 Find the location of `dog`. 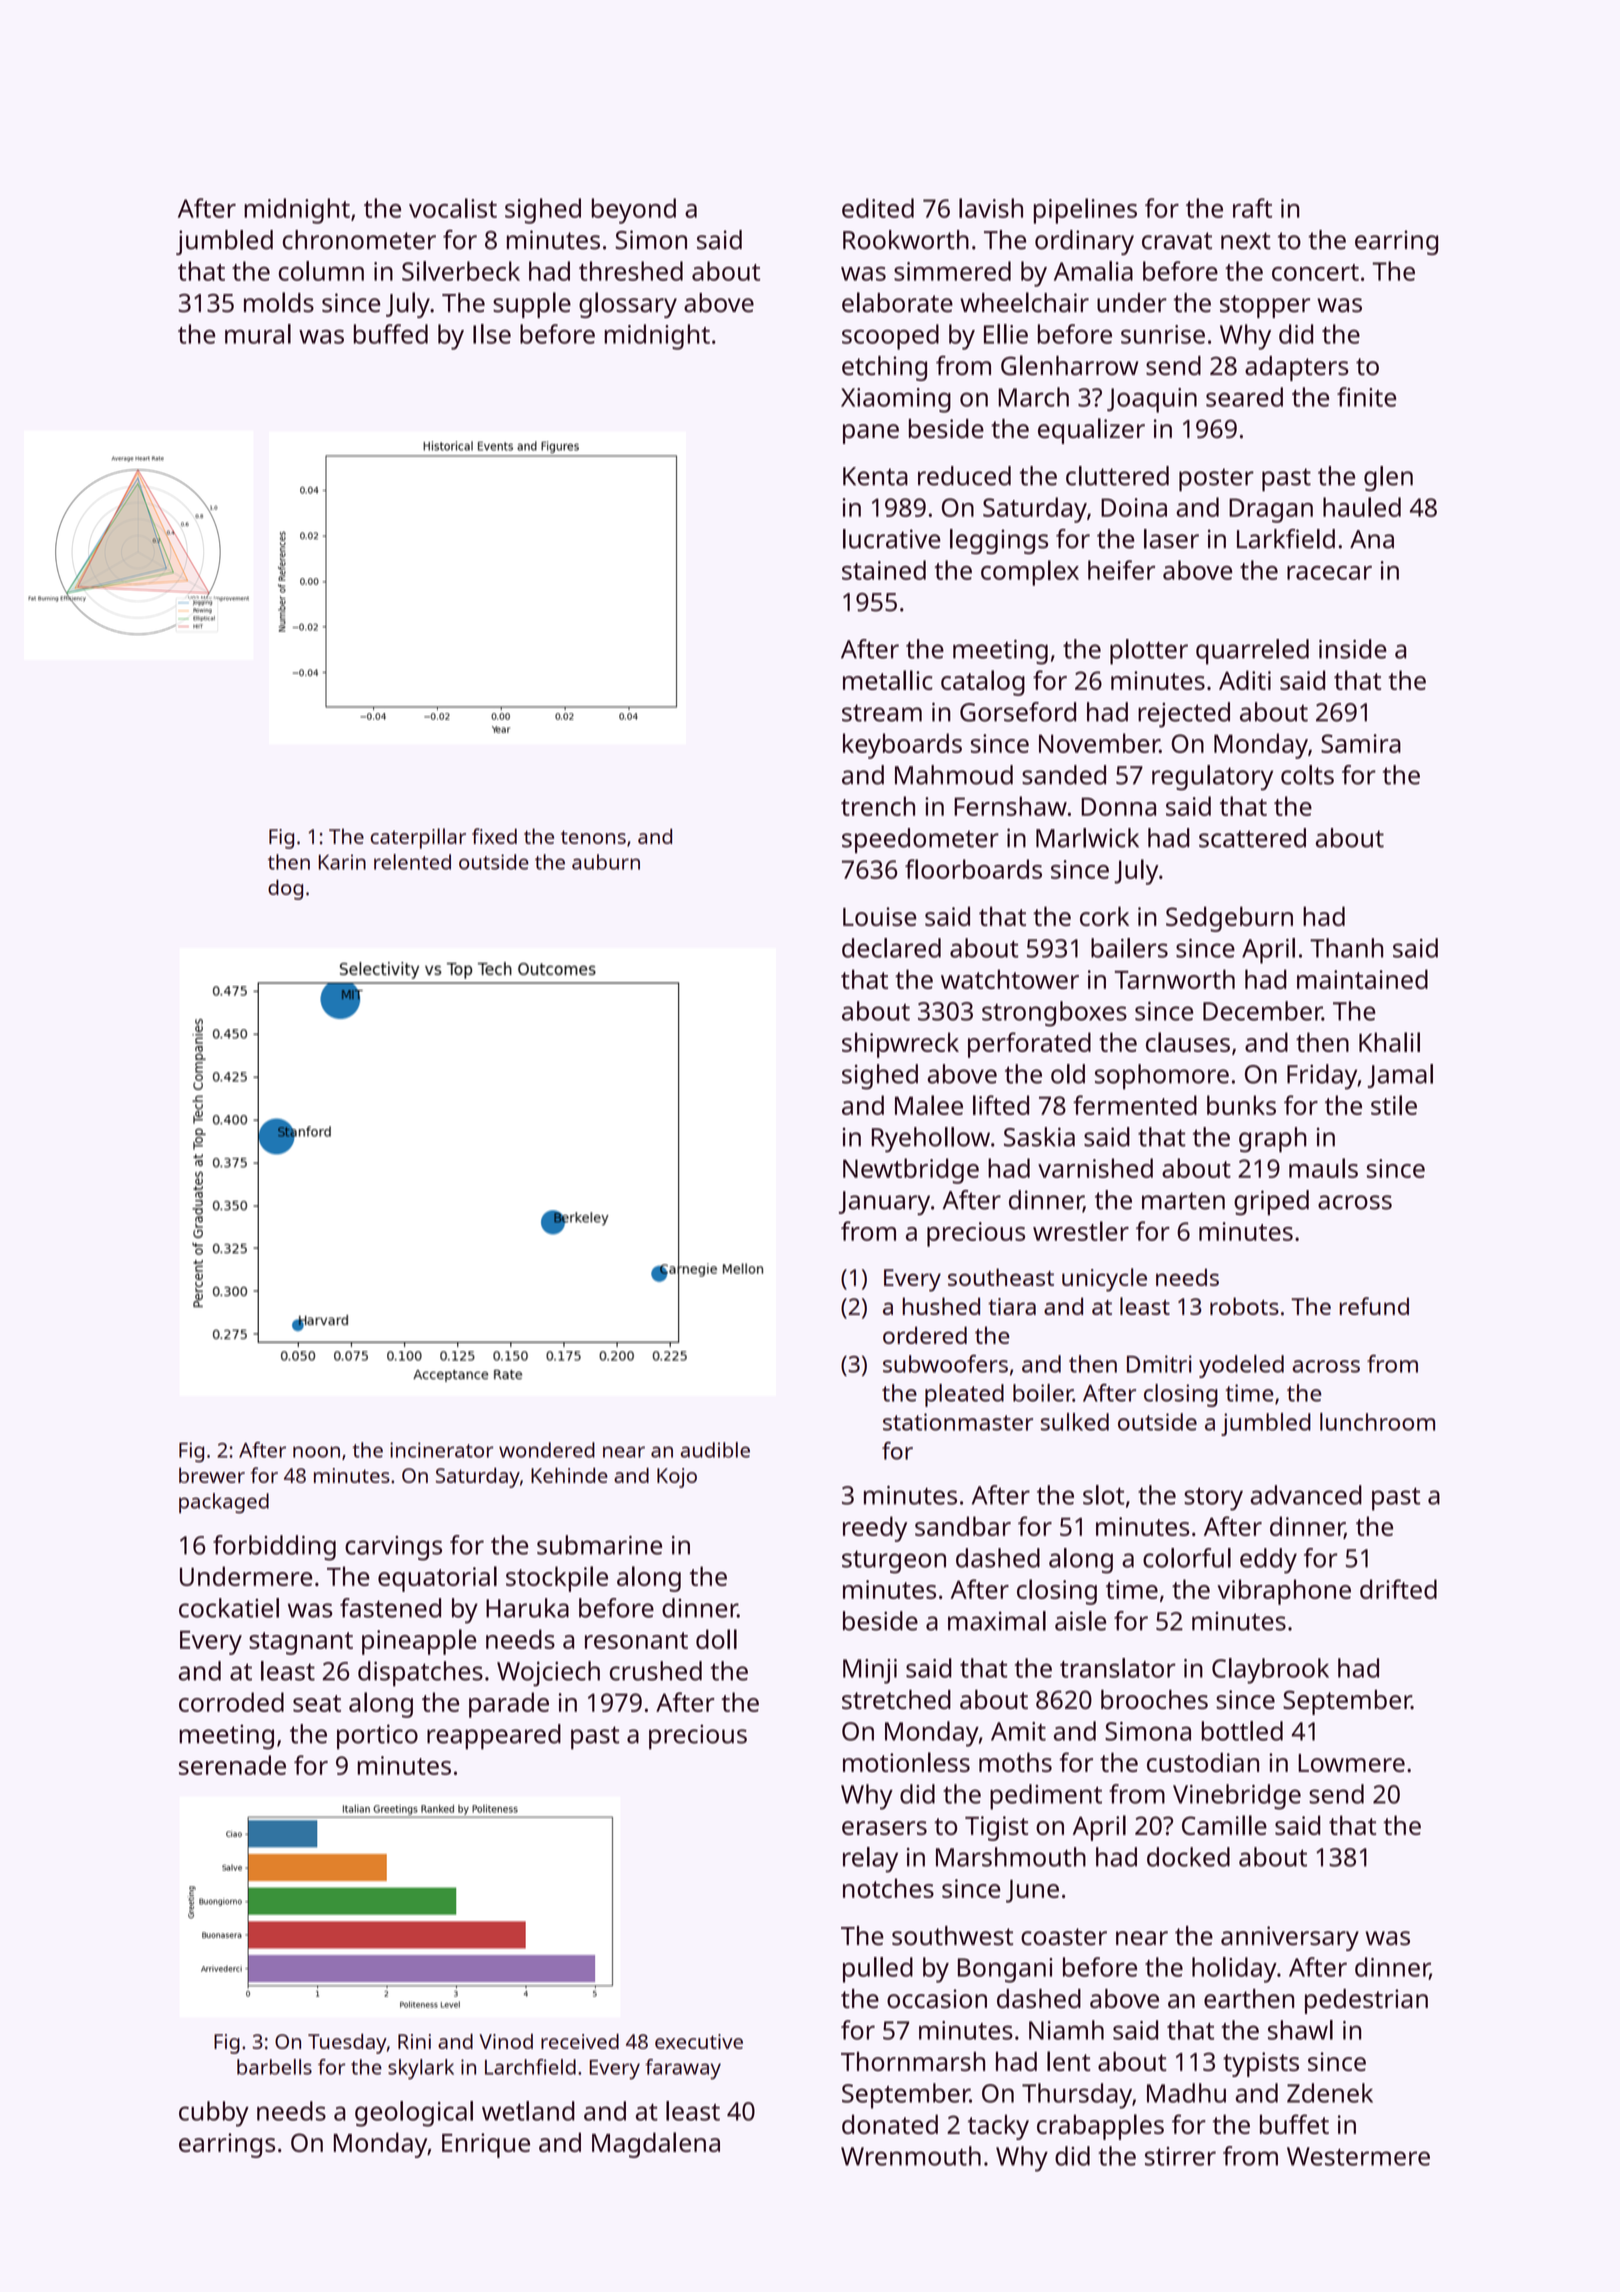

dog is located at coordinates (285, 889).
